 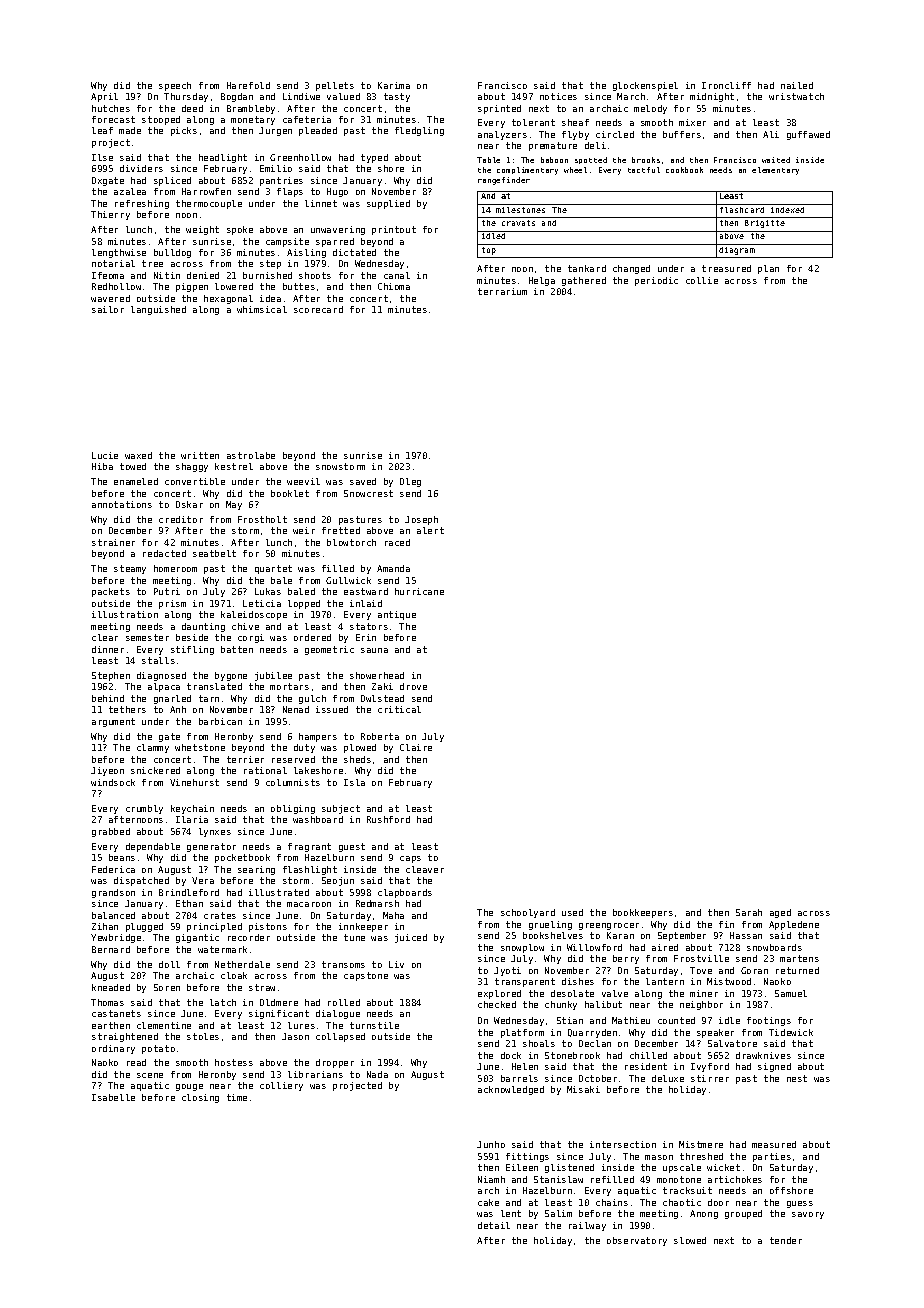 I want to click on periodic, so click(x=656, y=281).
